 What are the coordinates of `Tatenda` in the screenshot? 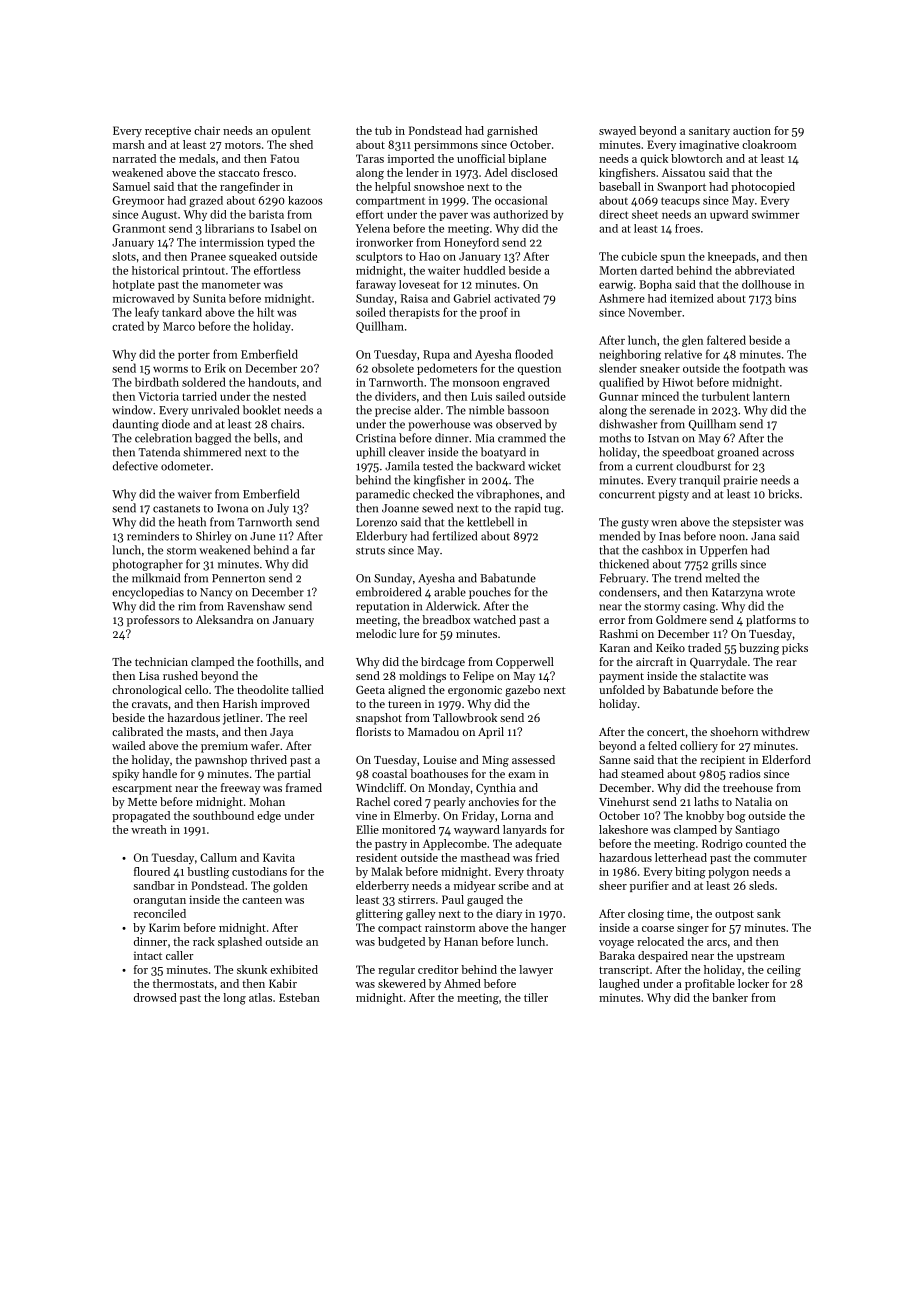 It's located at (159, 452).
